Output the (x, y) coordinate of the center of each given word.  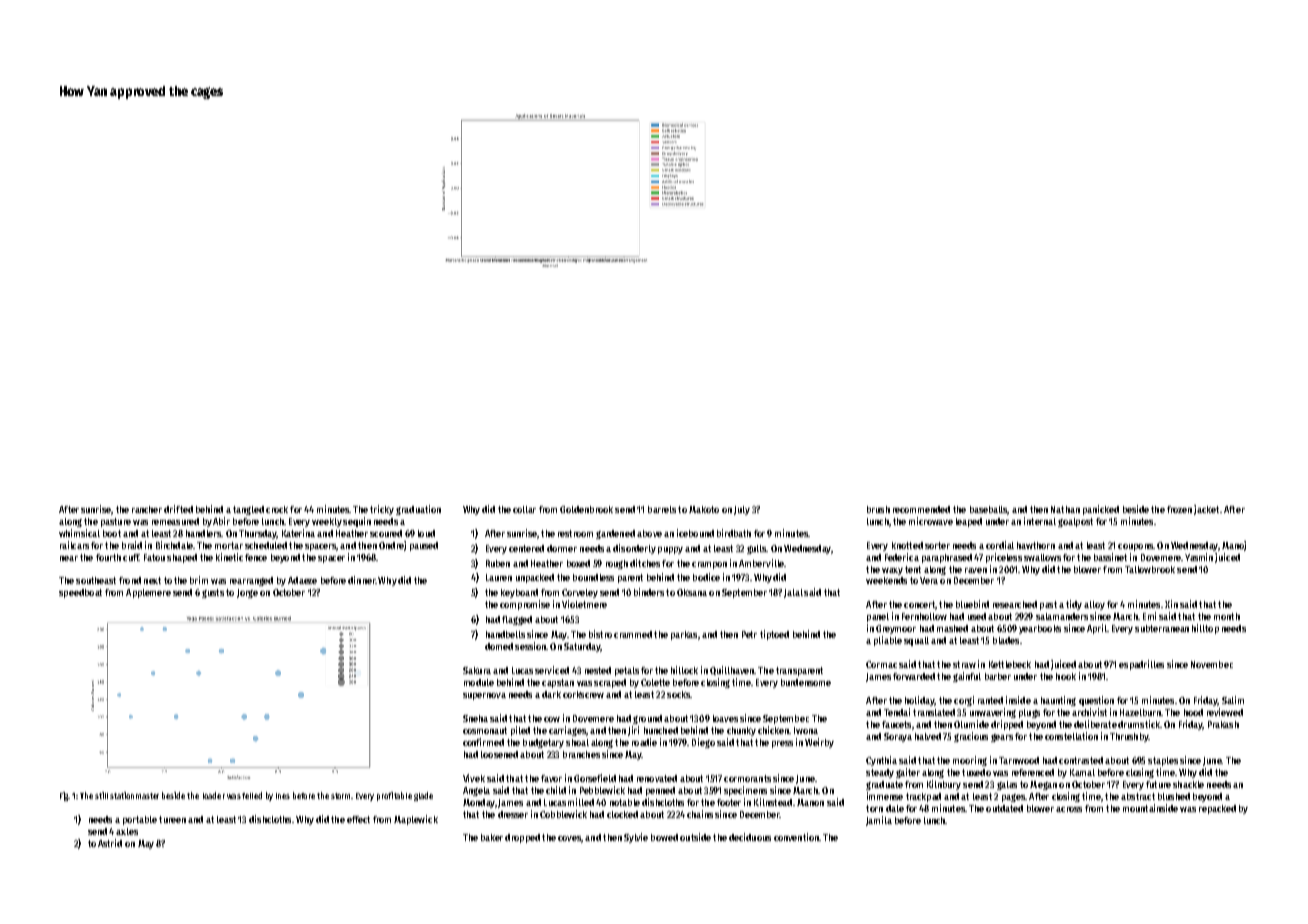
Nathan (1065, 509)
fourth (108, 557)
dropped (522, 838)
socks (678, 694)
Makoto (704, 509)
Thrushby (1129, 737)
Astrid (110, 843)
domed (499, 646)
